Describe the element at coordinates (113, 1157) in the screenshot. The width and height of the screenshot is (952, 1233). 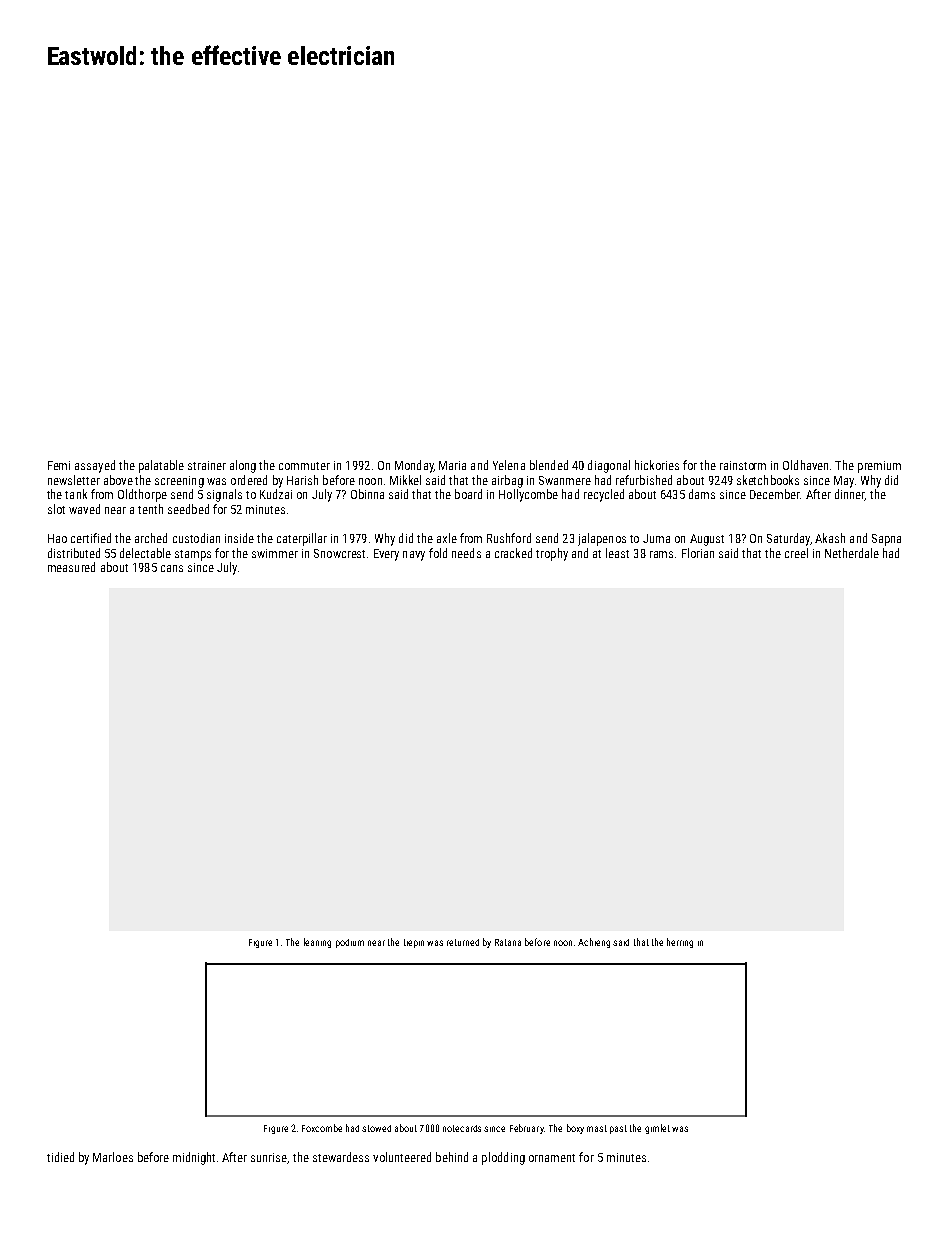
I see `Marloes` at that location.
